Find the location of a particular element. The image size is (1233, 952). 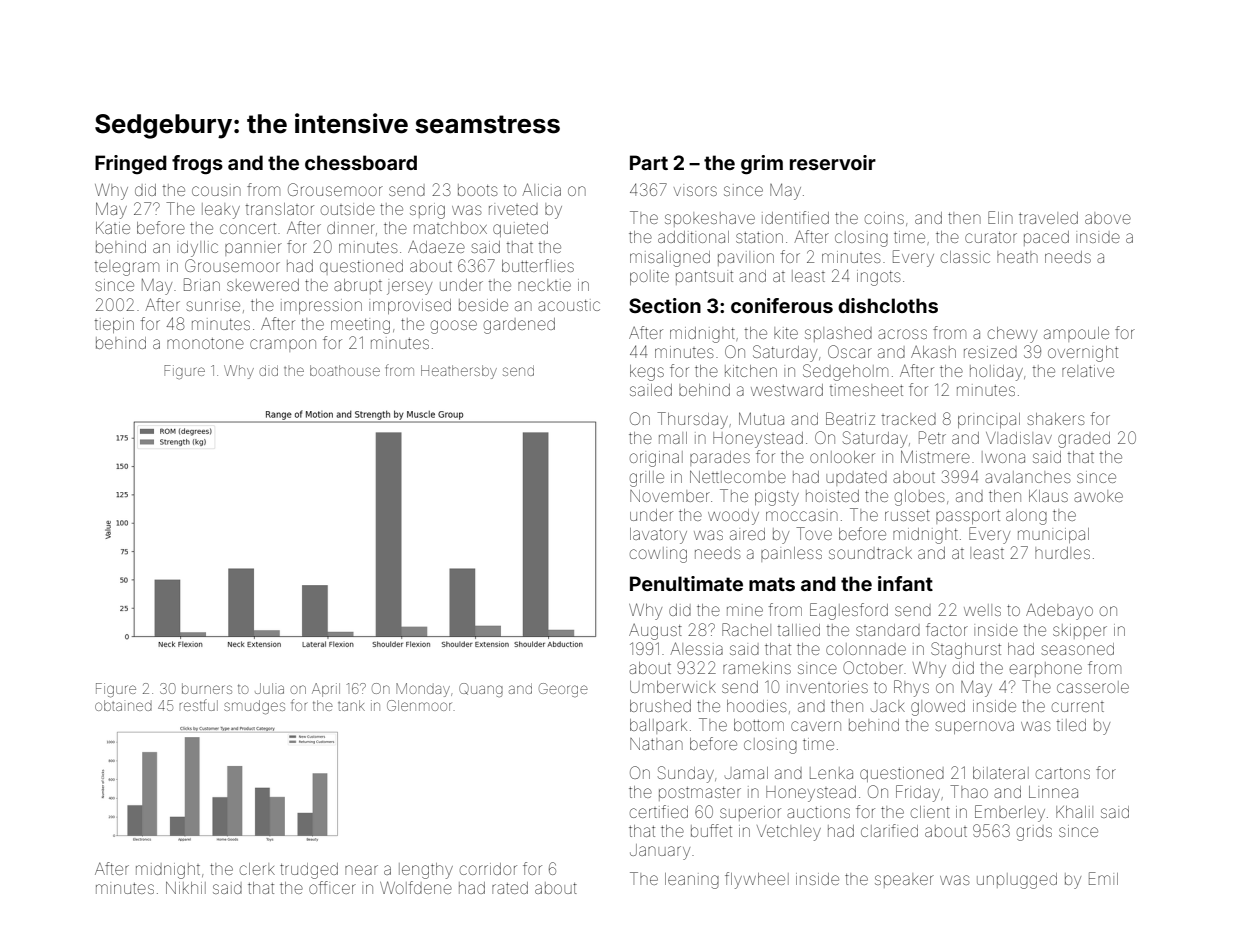

Part is located at coordinates (649, 162).
